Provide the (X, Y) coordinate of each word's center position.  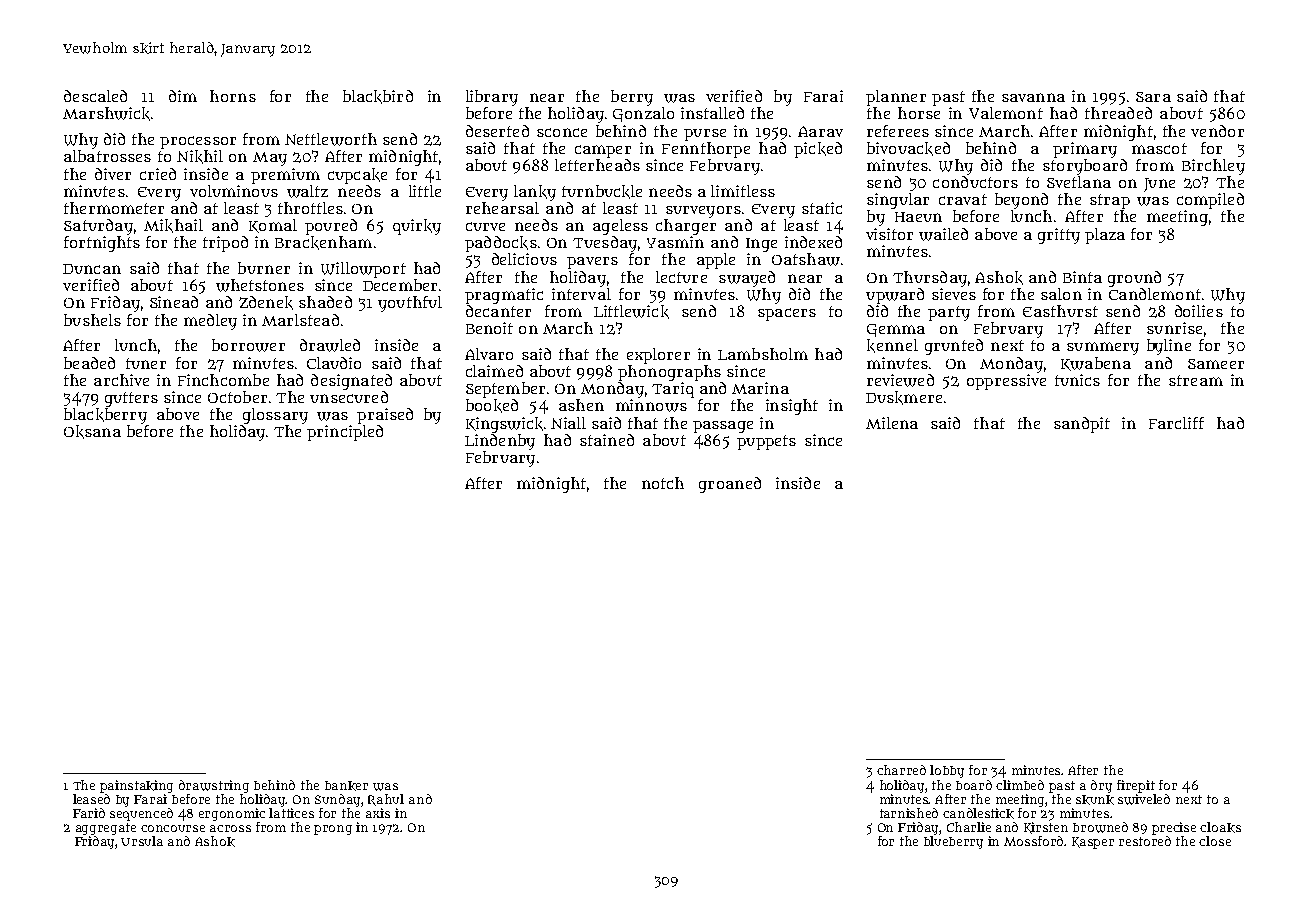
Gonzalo (643, 114)
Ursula (142, 841)
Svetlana (1079, 182)
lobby (947, 771)
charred (901, 770)
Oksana (92, 432)
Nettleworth (331, 139)
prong (333, 830)
